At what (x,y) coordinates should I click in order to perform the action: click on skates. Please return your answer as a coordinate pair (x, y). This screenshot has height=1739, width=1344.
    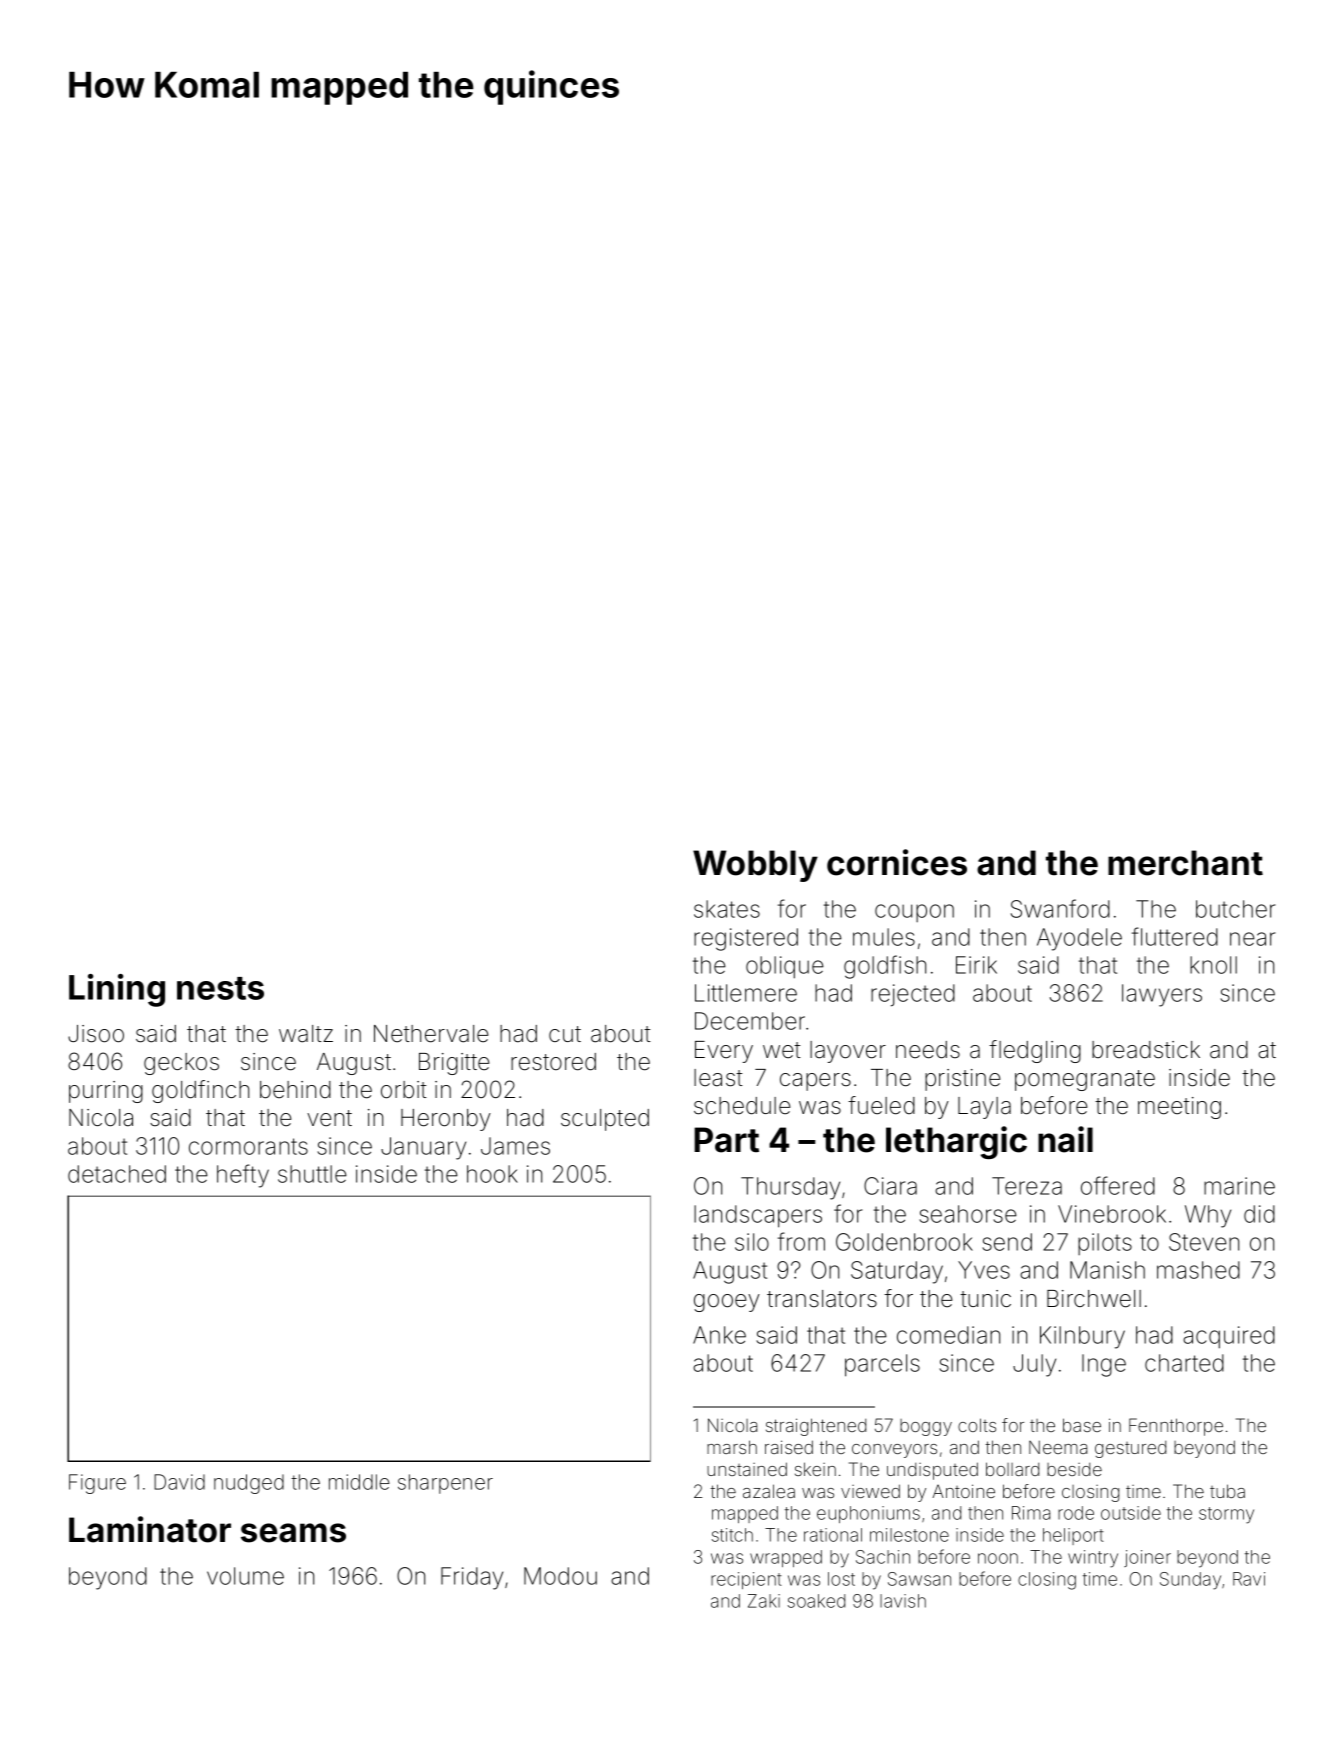
    Looking at the image, I should click on (727, 909).
